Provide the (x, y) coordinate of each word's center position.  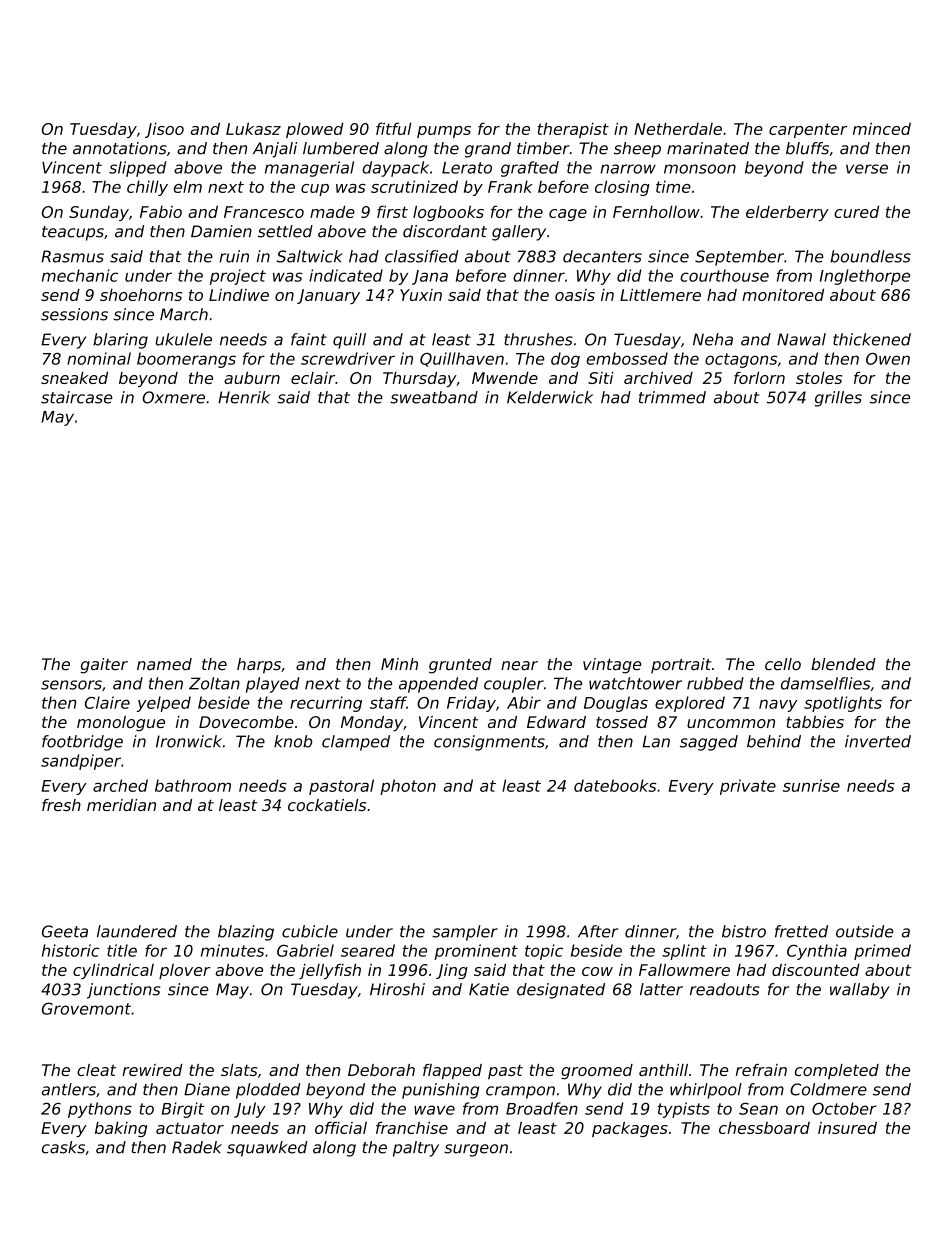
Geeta (65, 931)
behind (774, 741)
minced (882, 128)
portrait (681, 666)
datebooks (615, 785)
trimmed (672, 397)
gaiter (104, 666)
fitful (394, 128)
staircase (77, 397)
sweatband (434, 397)
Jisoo (164, 130)
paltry (416, 1149)
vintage (612, 666)
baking (121, 1129)
